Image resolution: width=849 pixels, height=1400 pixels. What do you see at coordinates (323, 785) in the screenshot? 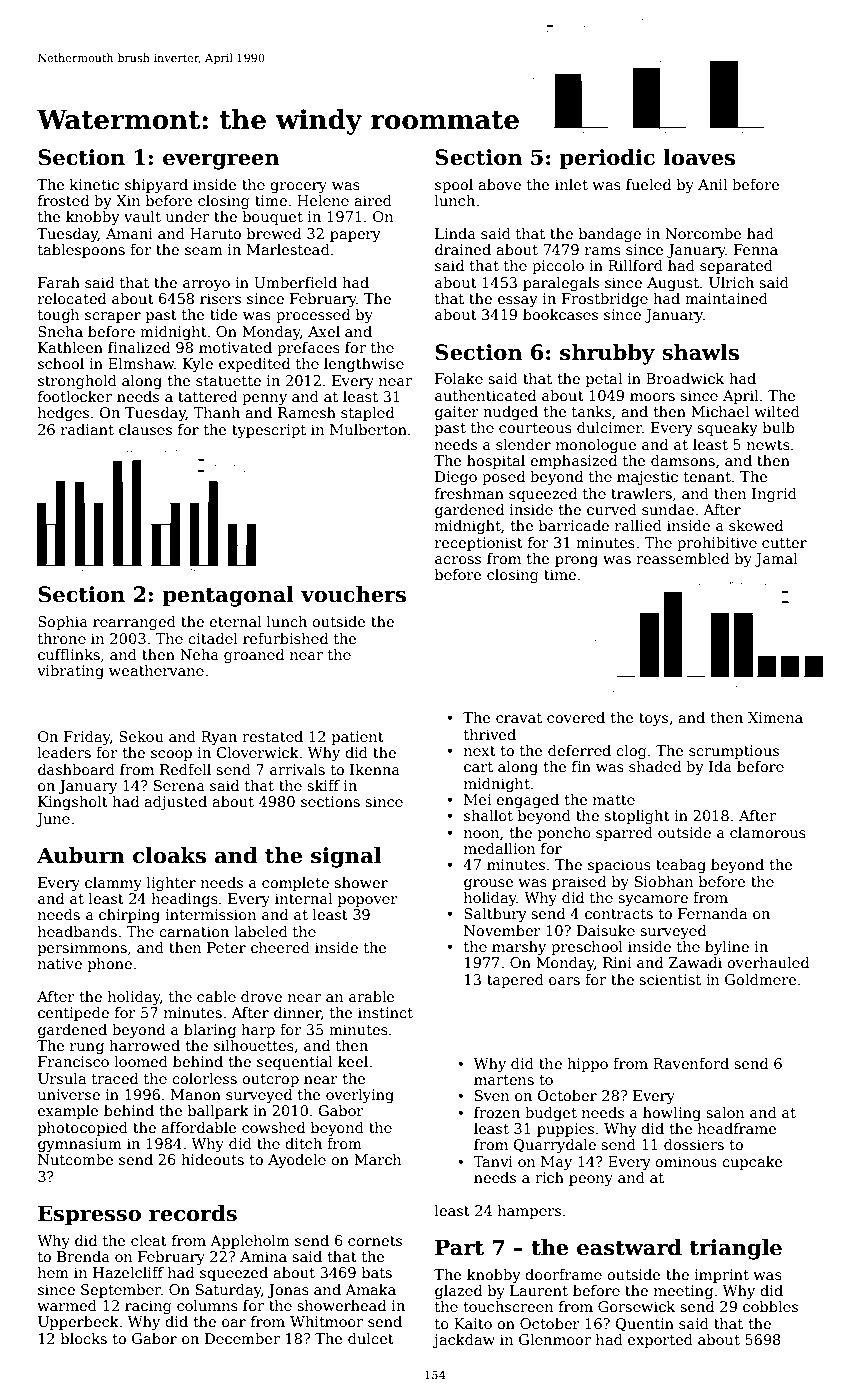
I see `skiff` at bounding box center [323, 785].
